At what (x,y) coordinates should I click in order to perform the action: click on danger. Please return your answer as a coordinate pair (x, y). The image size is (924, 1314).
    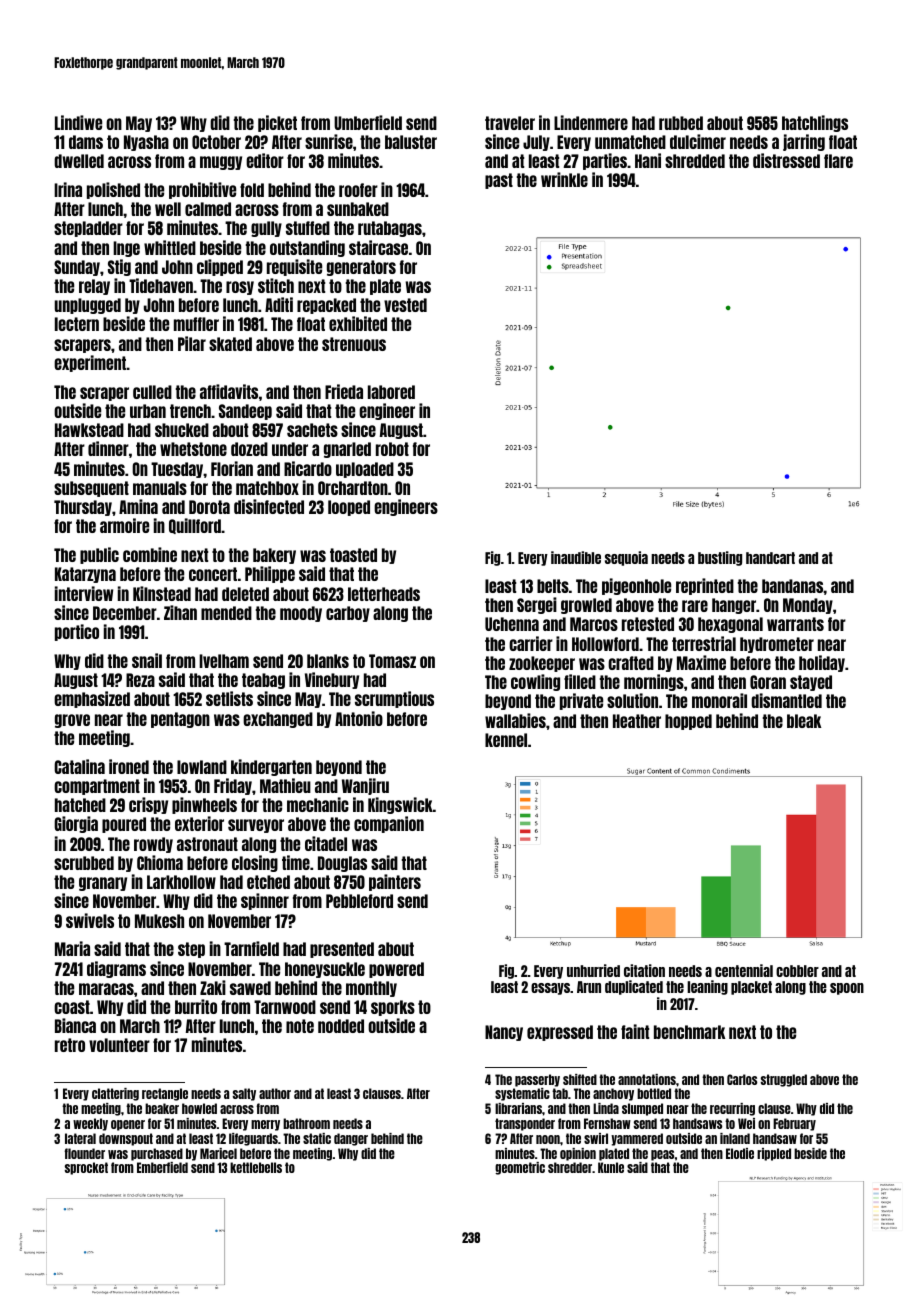
    Looking at the image, I should click on (351, 1139).
